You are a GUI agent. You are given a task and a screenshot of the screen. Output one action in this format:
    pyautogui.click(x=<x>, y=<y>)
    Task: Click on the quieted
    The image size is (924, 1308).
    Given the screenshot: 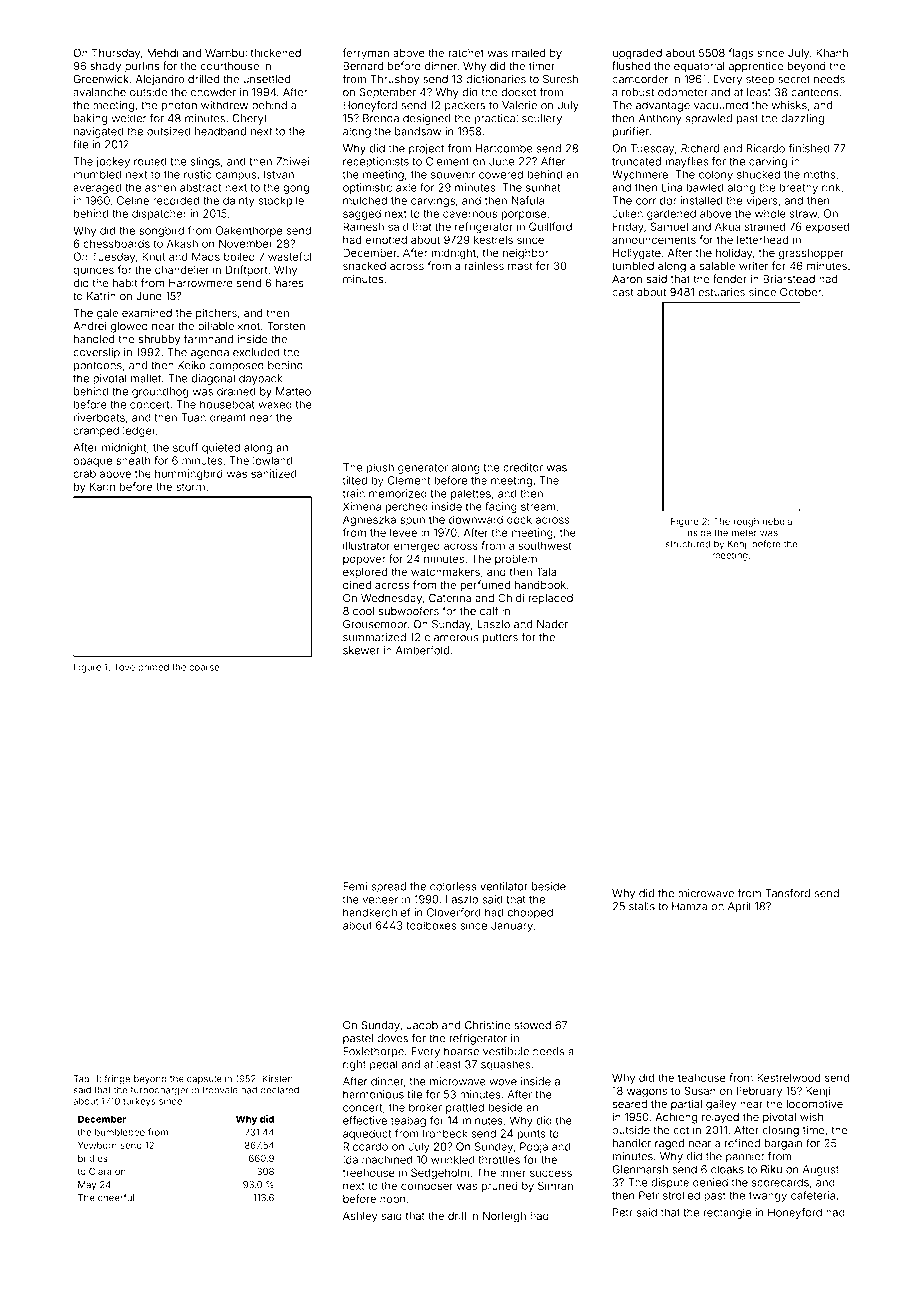 What is the action you would take?
    pyautogui.click(x=221, y=448)
